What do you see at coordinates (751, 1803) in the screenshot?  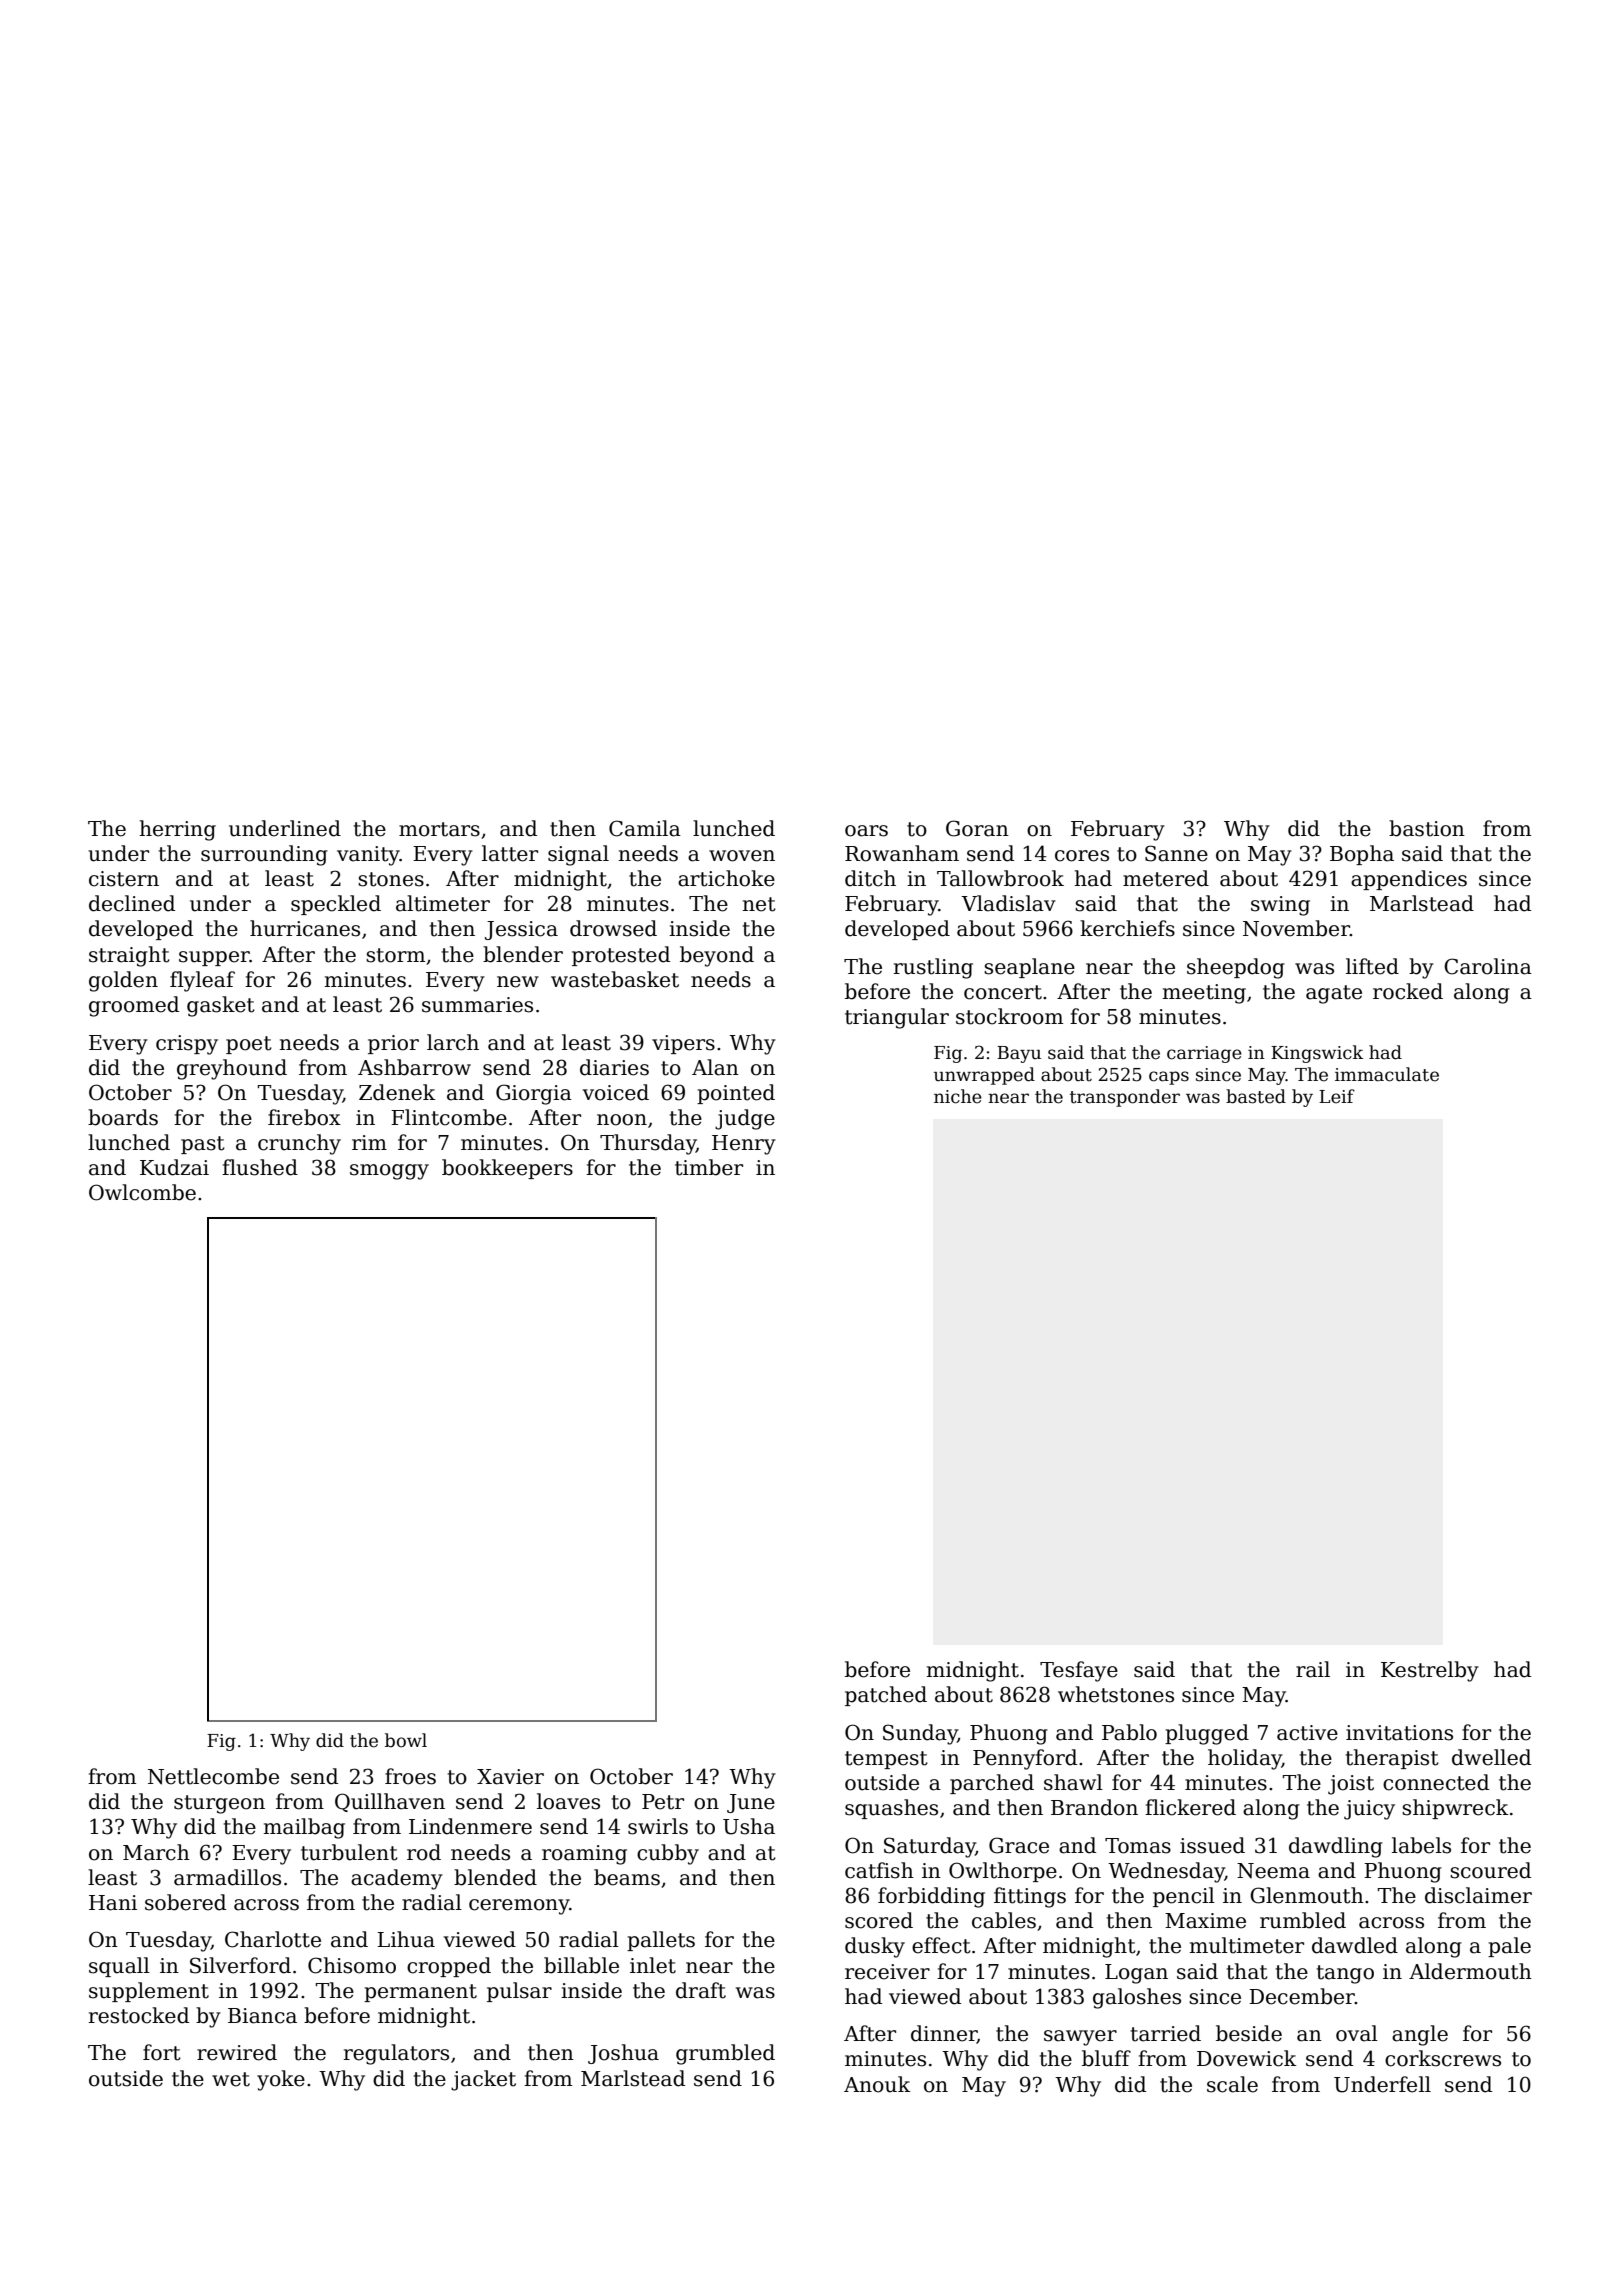 I see `June` at bounding box center [751, 1803].
